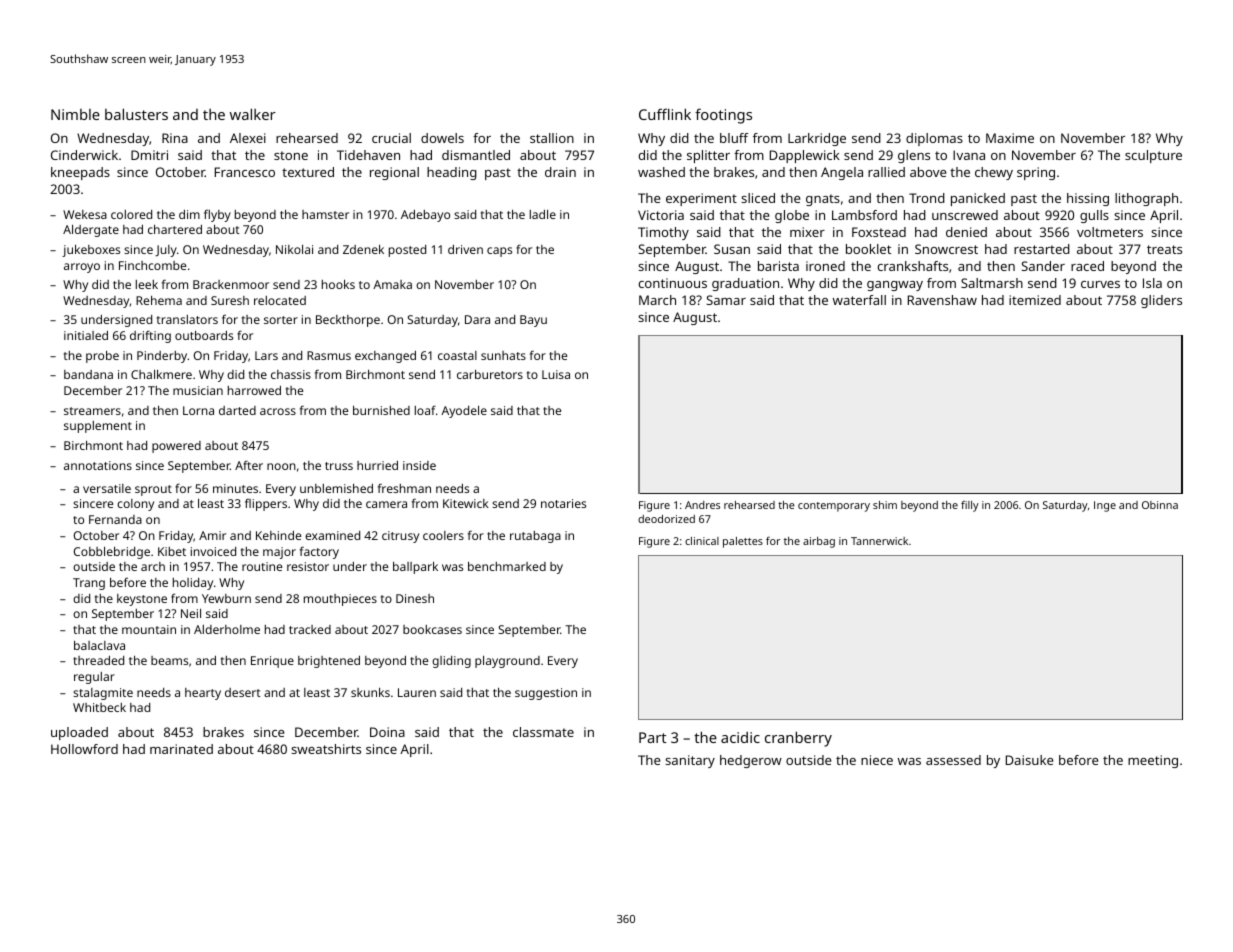 This screenshot has width=1233, height=952. What do you see at coordinates (732, 249) in the screenshot?
I see `Susan` at bounding box center [732, 249].
